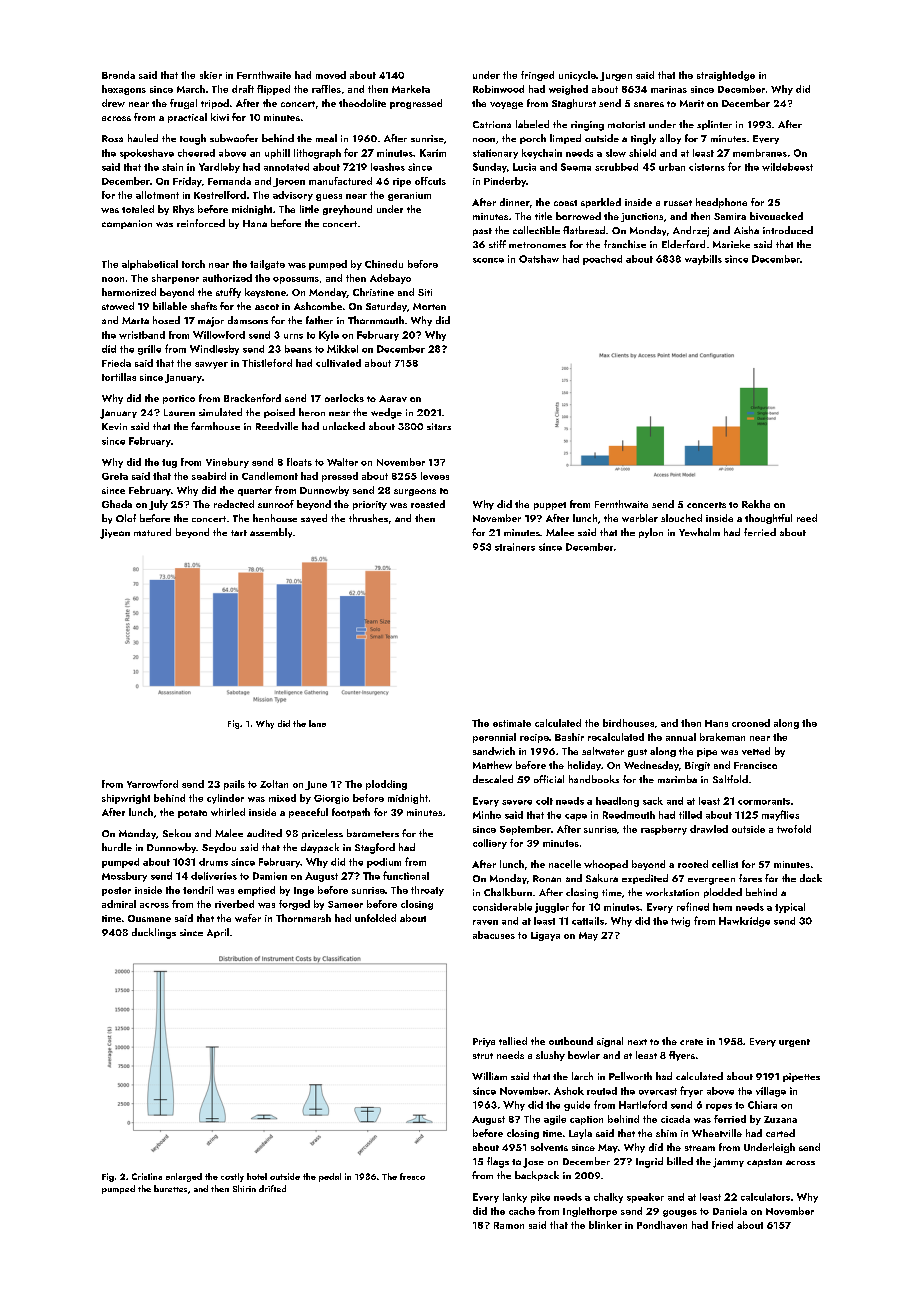 Image resolution: width=924 pixels, height=1308 pixels. Describe the element at coordinates (331, 75) in the screenshot. I see `moved` at that location.
